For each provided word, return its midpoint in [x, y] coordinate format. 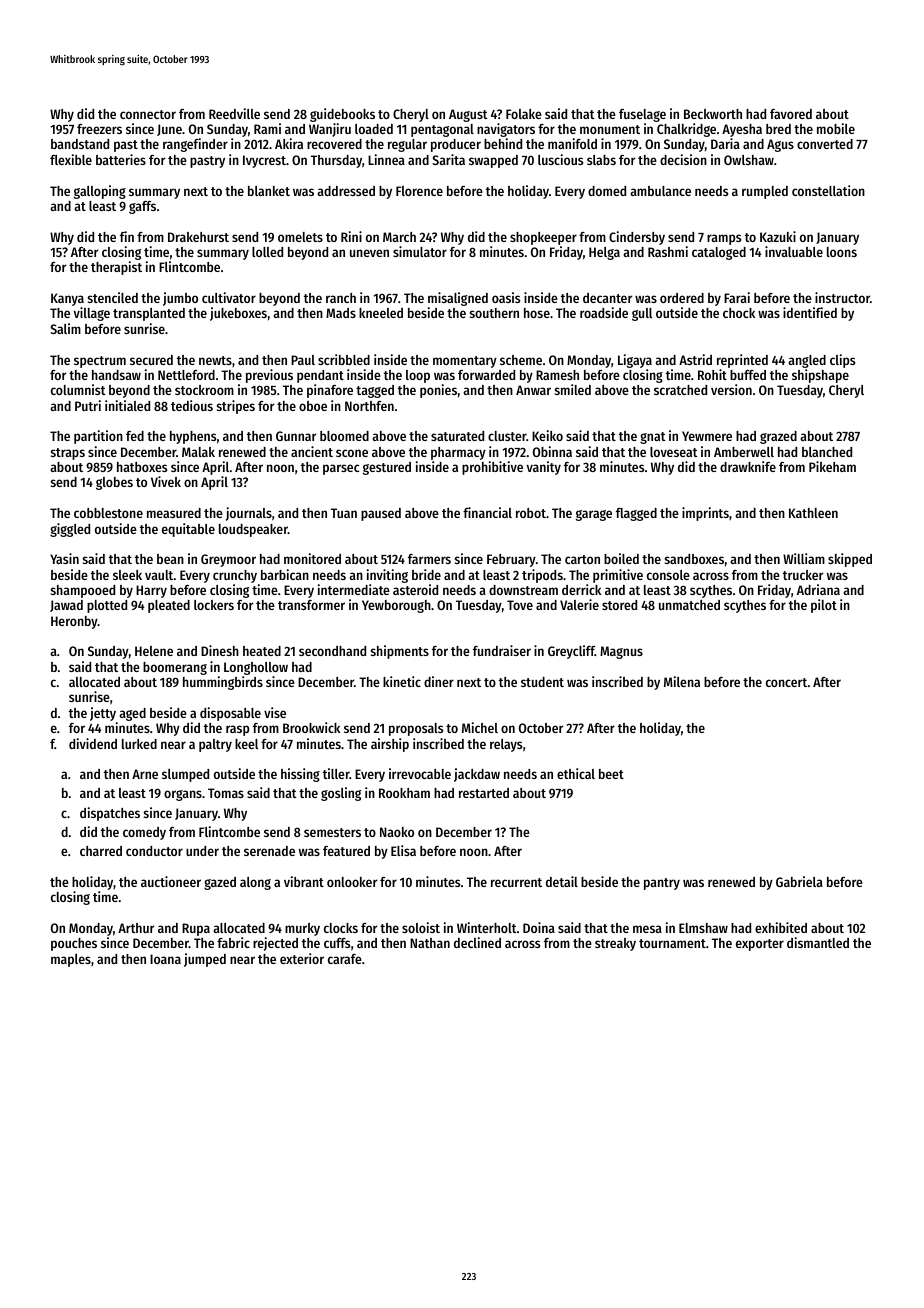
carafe [345, 959]
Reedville [234, 113]
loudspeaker [253, 530]
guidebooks [342, 115]
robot [531, 513]
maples [71, 960]
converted [825, 144]
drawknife [748, 466]
